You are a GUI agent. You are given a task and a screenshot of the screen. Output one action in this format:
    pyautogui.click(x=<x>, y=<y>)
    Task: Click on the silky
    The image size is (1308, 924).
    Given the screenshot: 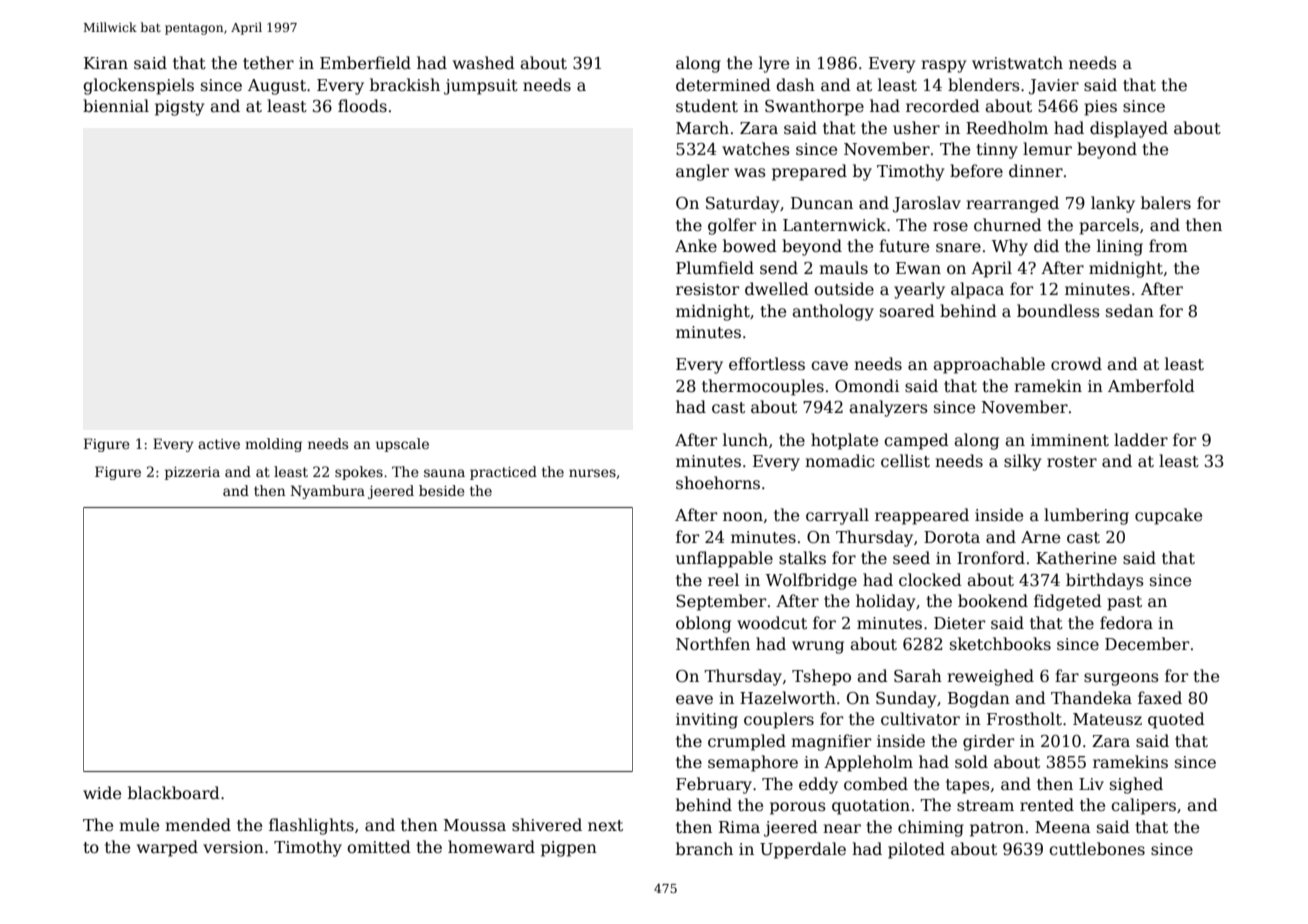 What is the action you would take?
    pyautogui.click(x=1022, y=462)
